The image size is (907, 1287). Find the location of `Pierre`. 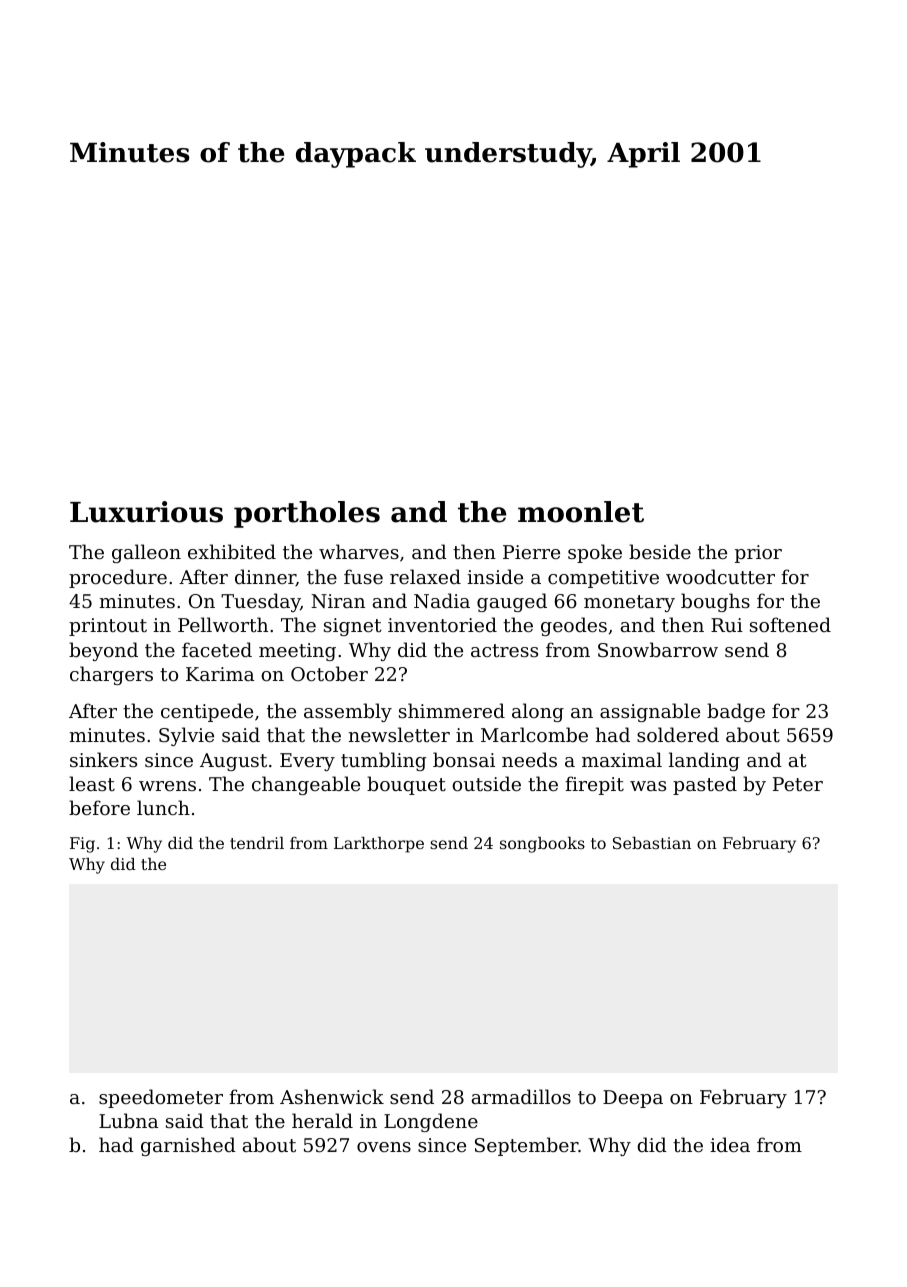

Pierre is located at coordinates (531, 552).
